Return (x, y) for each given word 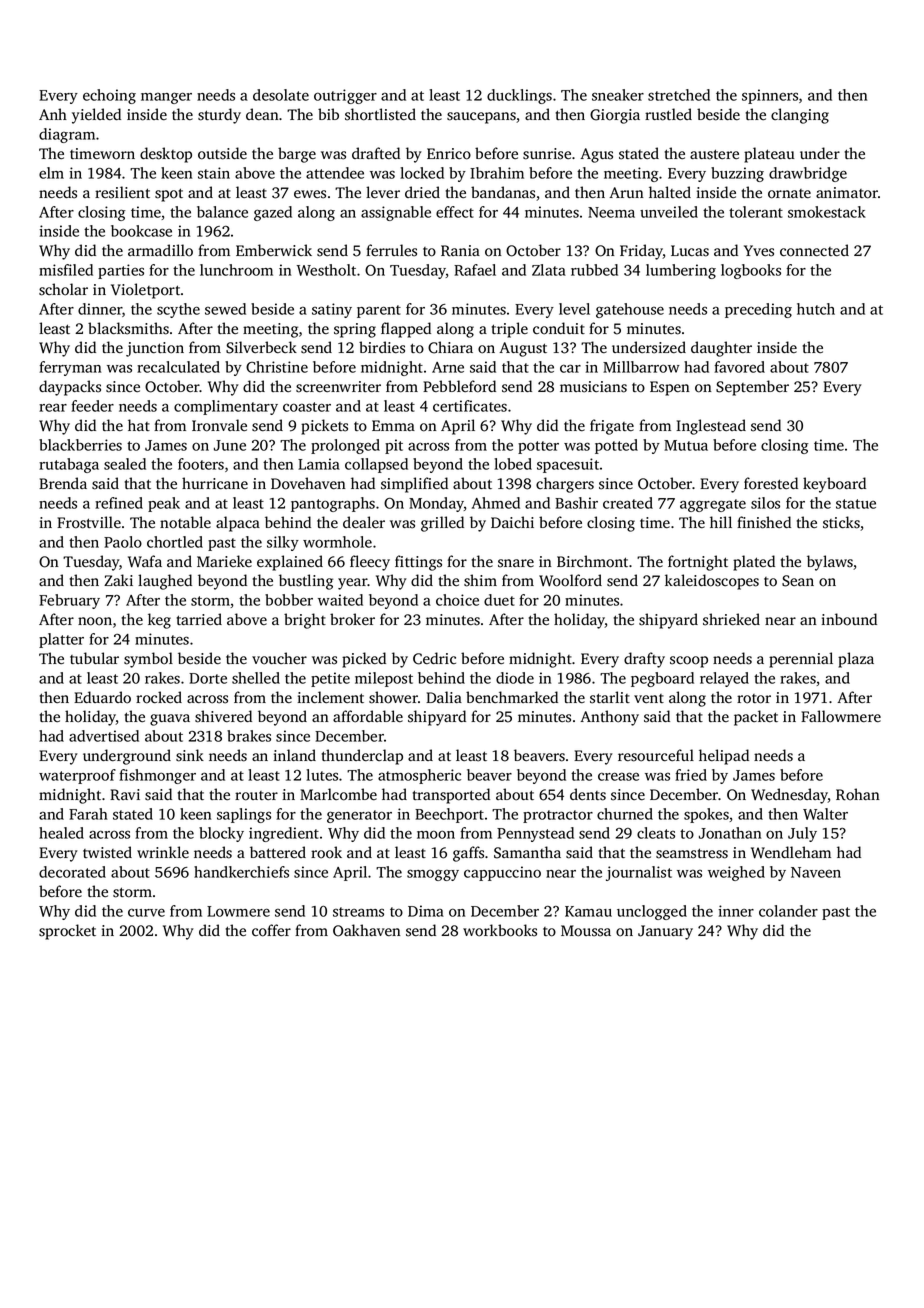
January (665, 932)
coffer (271, 930)
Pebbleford (459, 386)
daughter (721, 349)
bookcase (141, 231)
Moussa (586, 931)
